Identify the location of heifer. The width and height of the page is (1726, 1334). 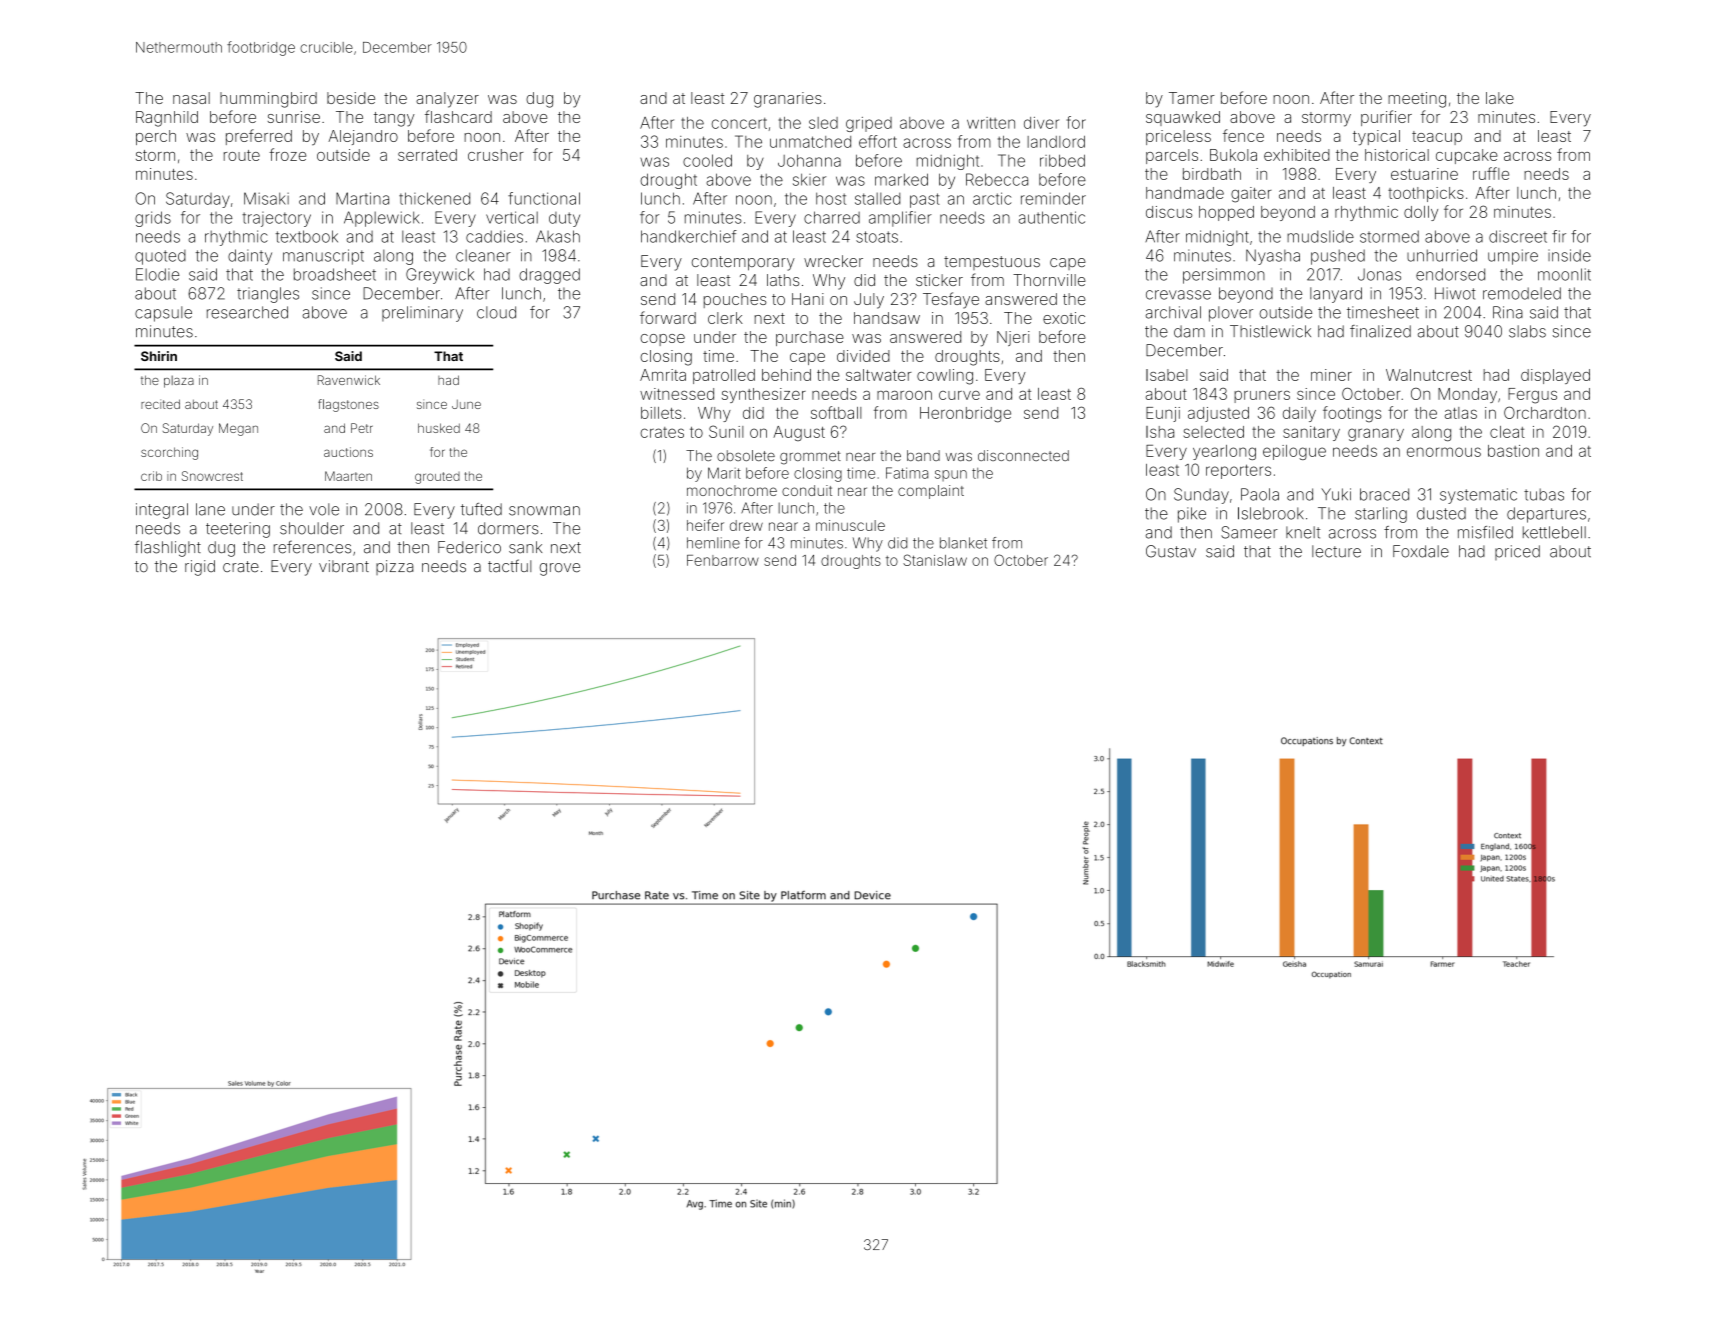
(705, 525).
